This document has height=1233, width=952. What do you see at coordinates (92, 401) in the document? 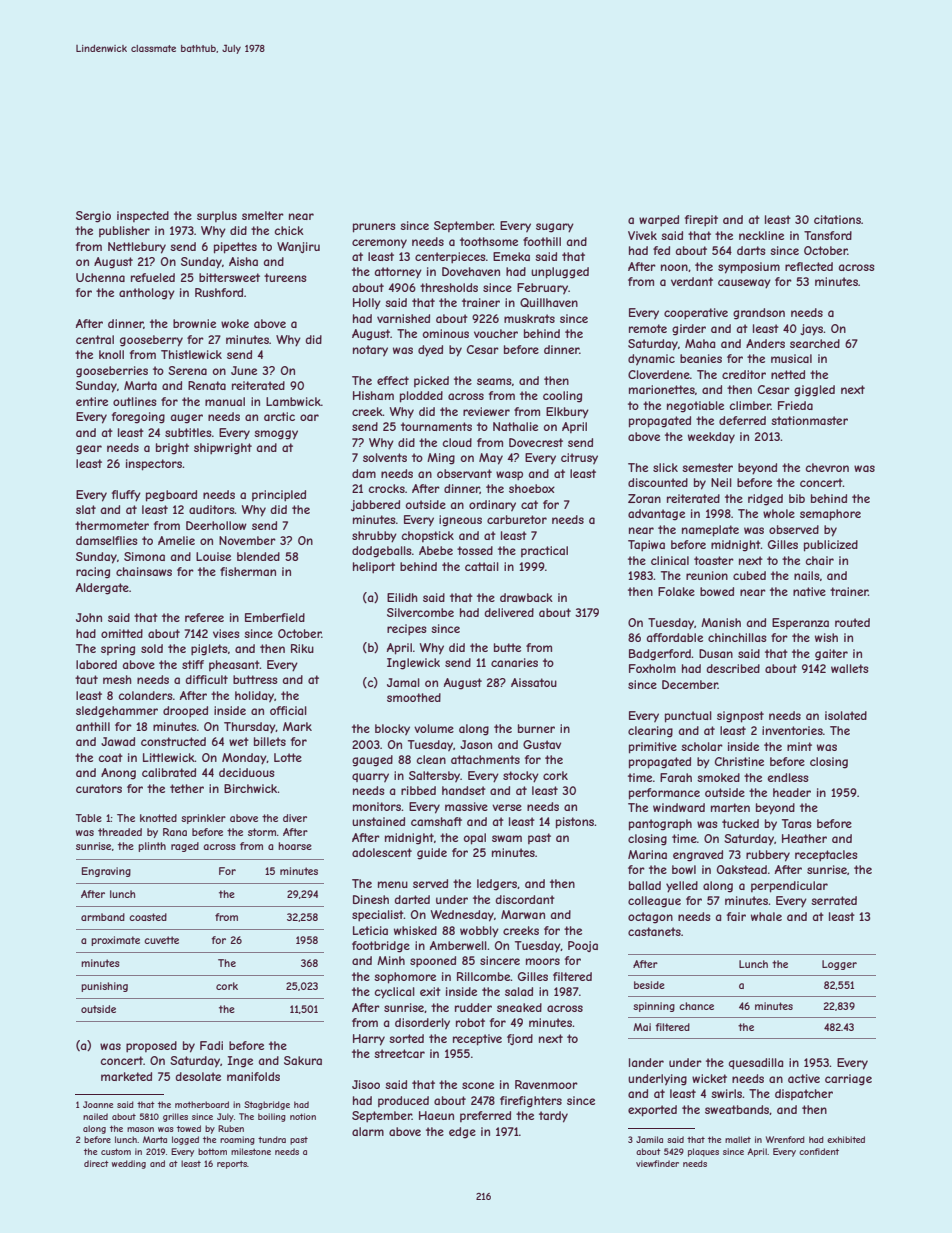
I see `entire` at bounding box center [92, 401].
